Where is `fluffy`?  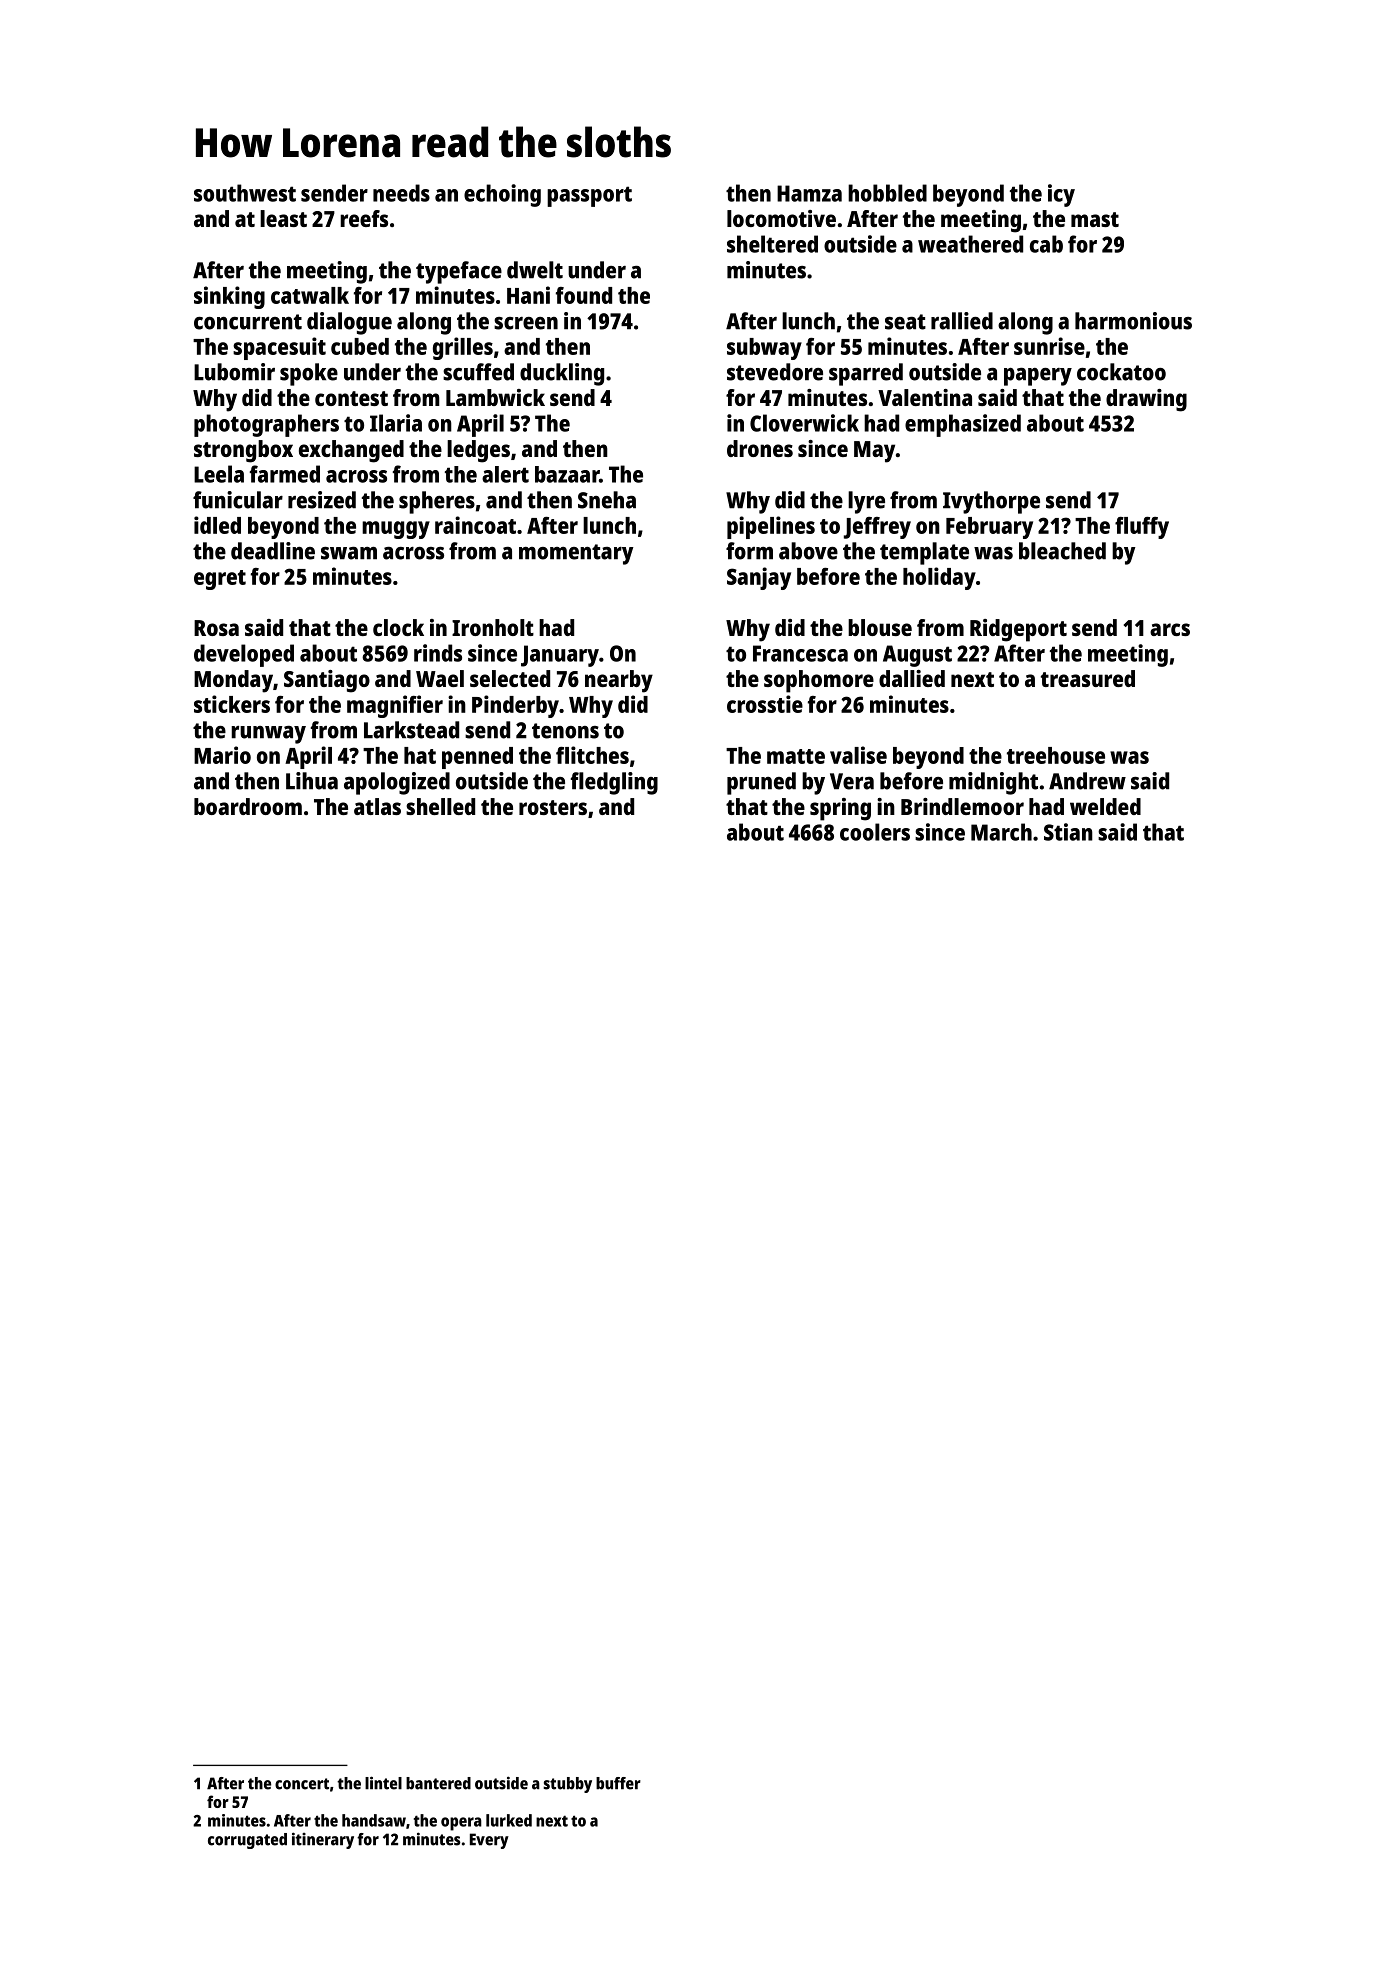
fluffy is located at coordinates (1142, 528).
